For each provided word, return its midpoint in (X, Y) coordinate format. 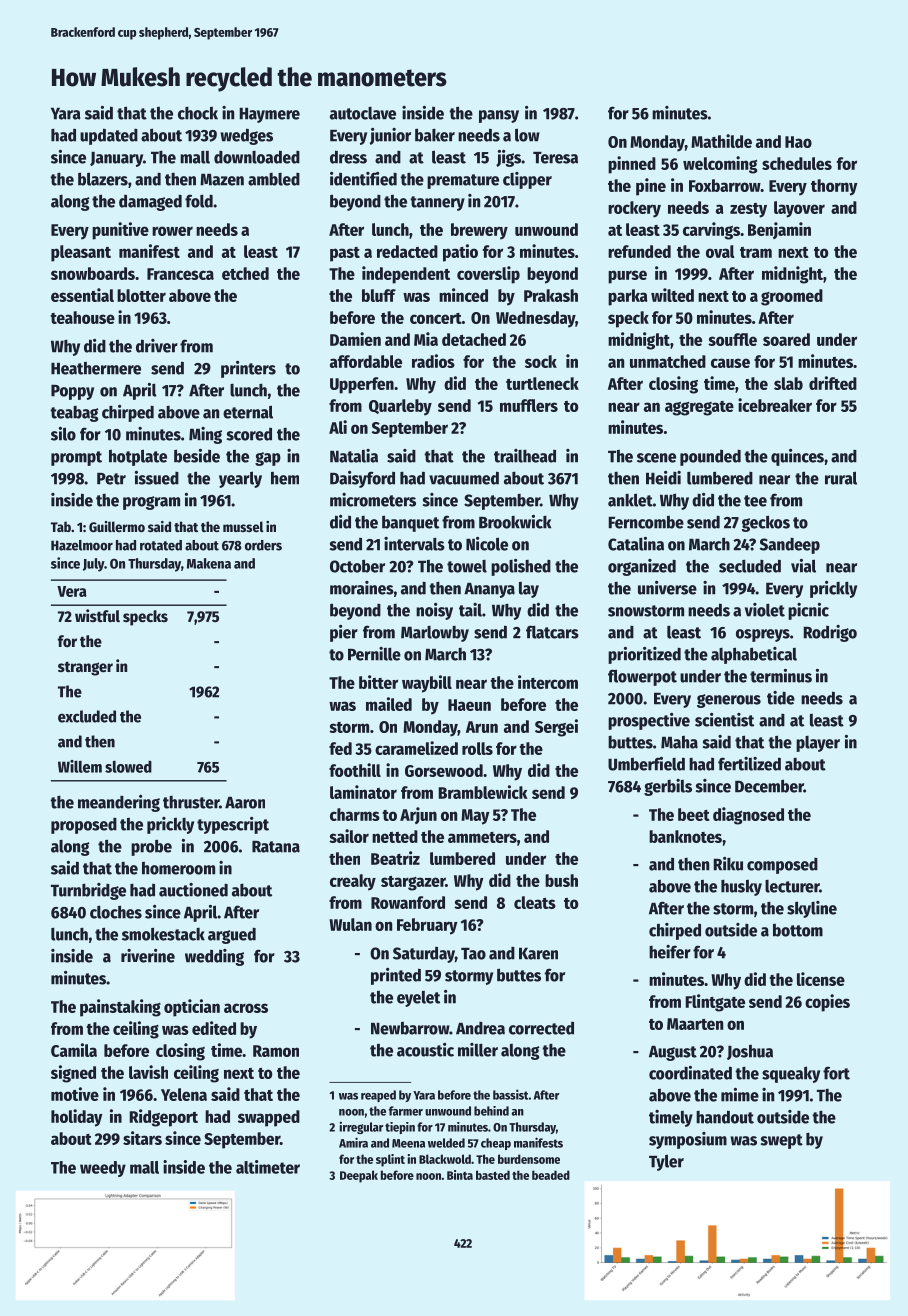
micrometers (373, 500)
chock (198, 113)
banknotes (685, 836)
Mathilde (721, 141)
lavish (148, 1072)
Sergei (556, 728)
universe (667, 588)
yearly (240, 479)
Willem (80, 766)
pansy (499, 116)
